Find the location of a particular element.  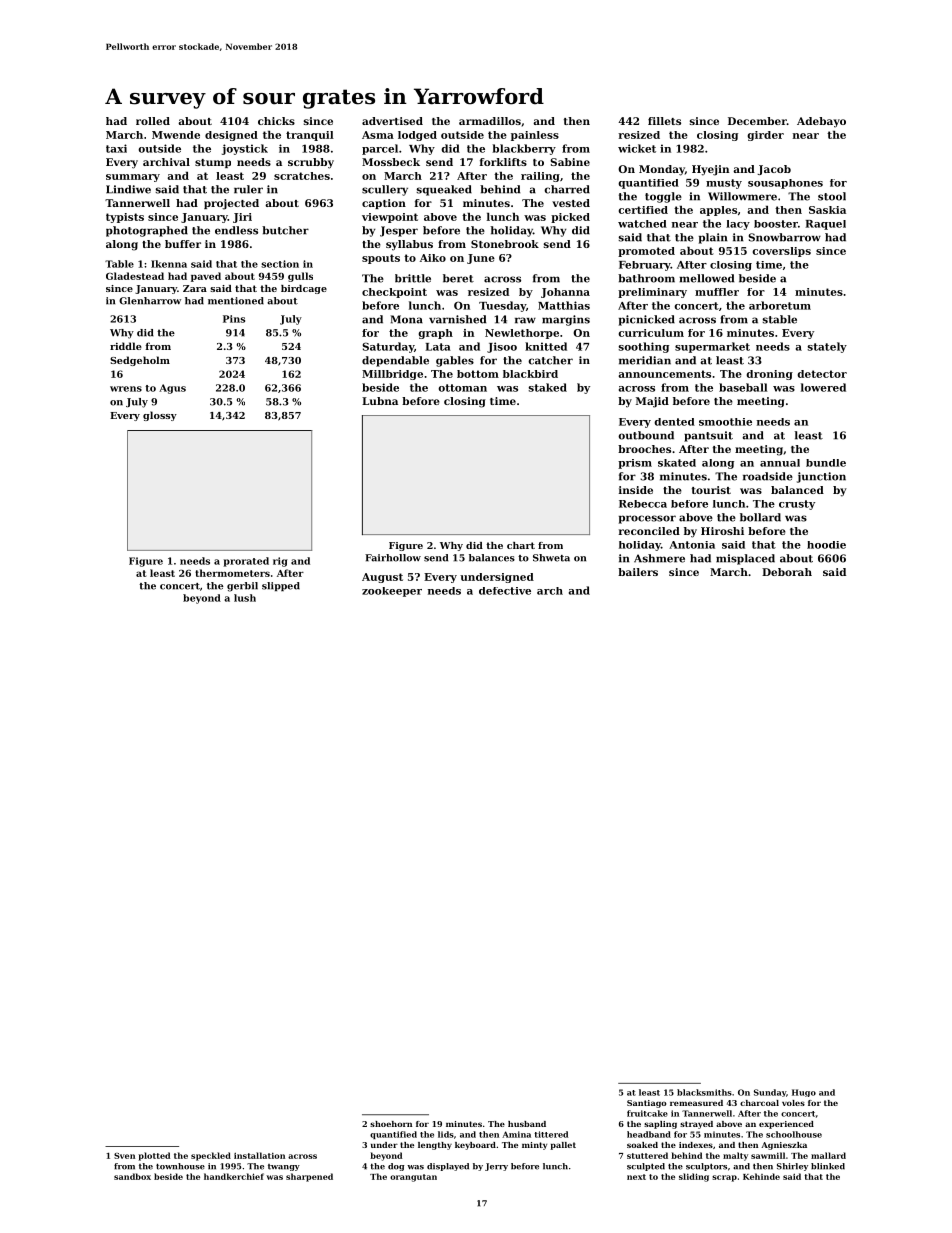

husband is located at coordinates (527, 1124).
